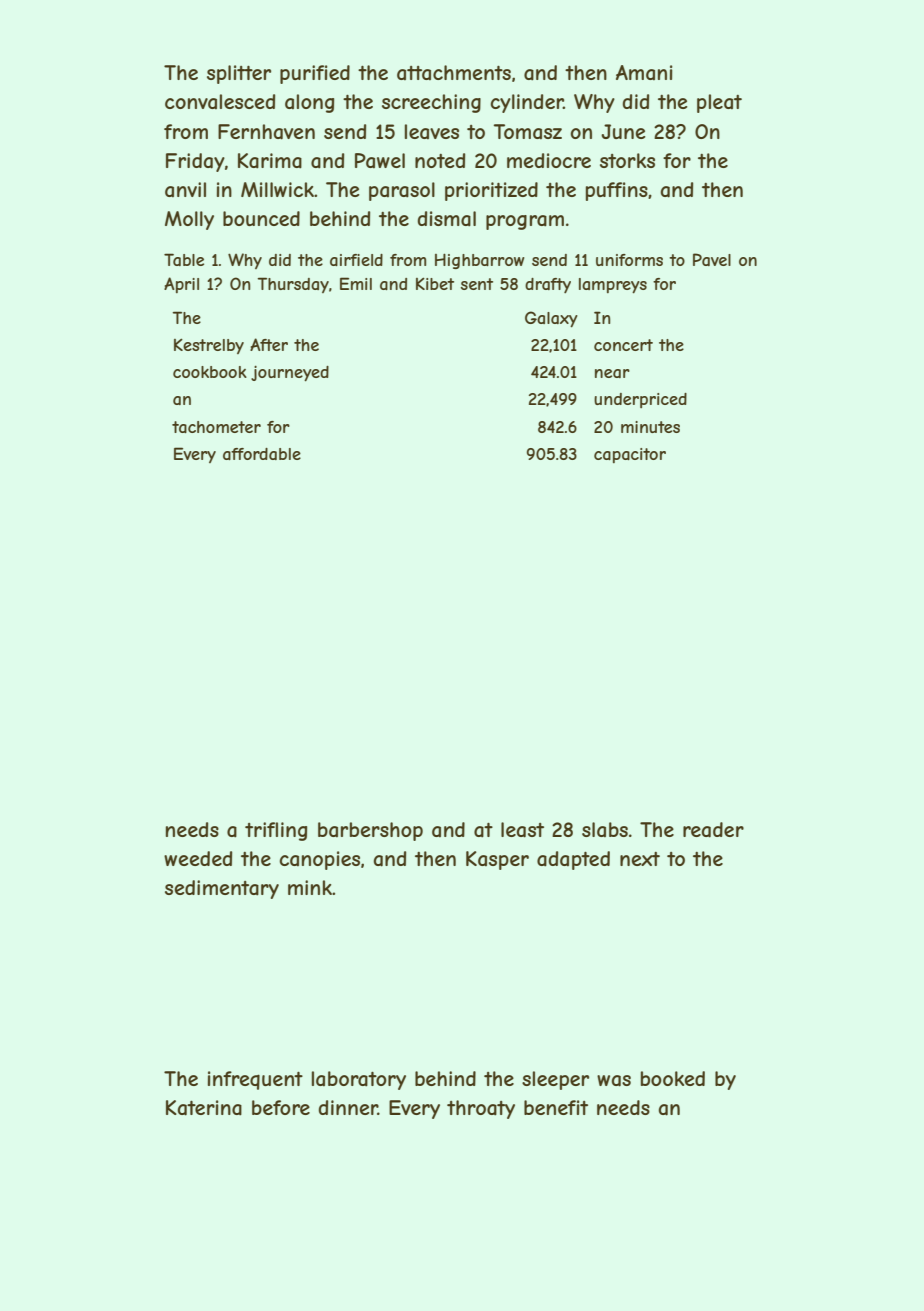 Image resolution: width=924 pixels, height=1311 pixels. What do you see at coordinates (612, 373) in the screenshot?
I see `near` at bounding box center [612, 373].
